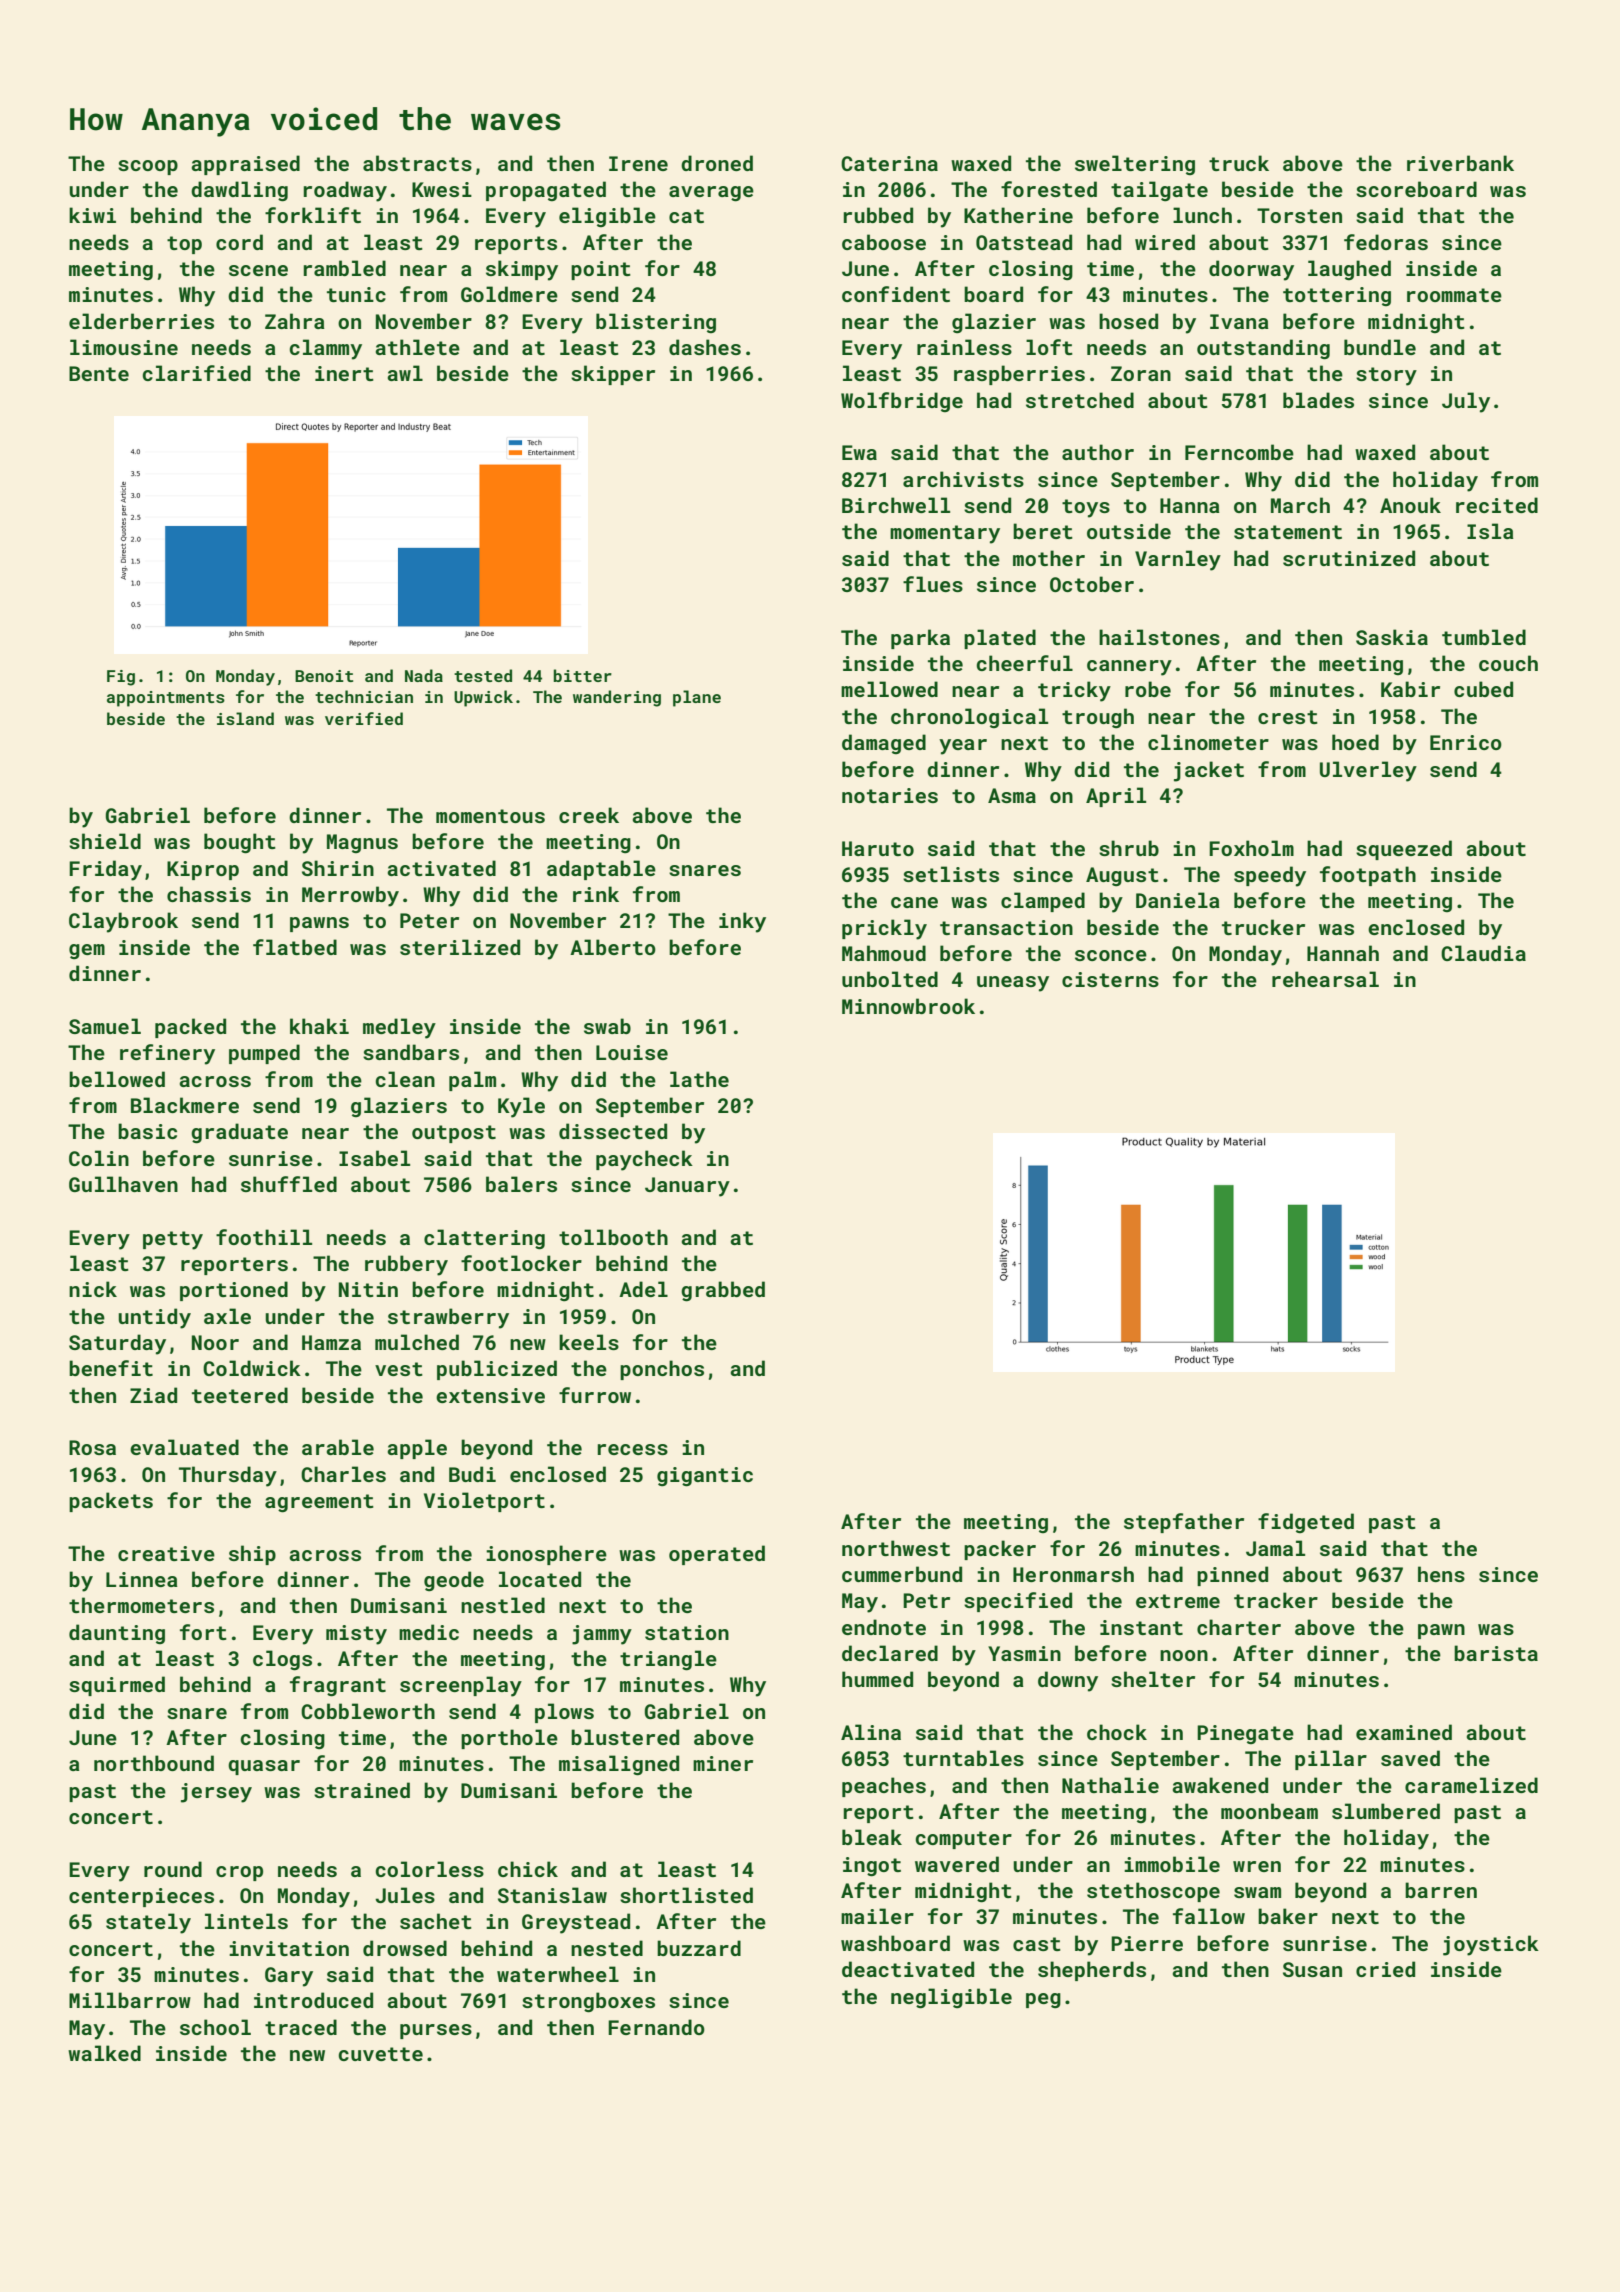  I want to click on walked, so click(104, 2053).
